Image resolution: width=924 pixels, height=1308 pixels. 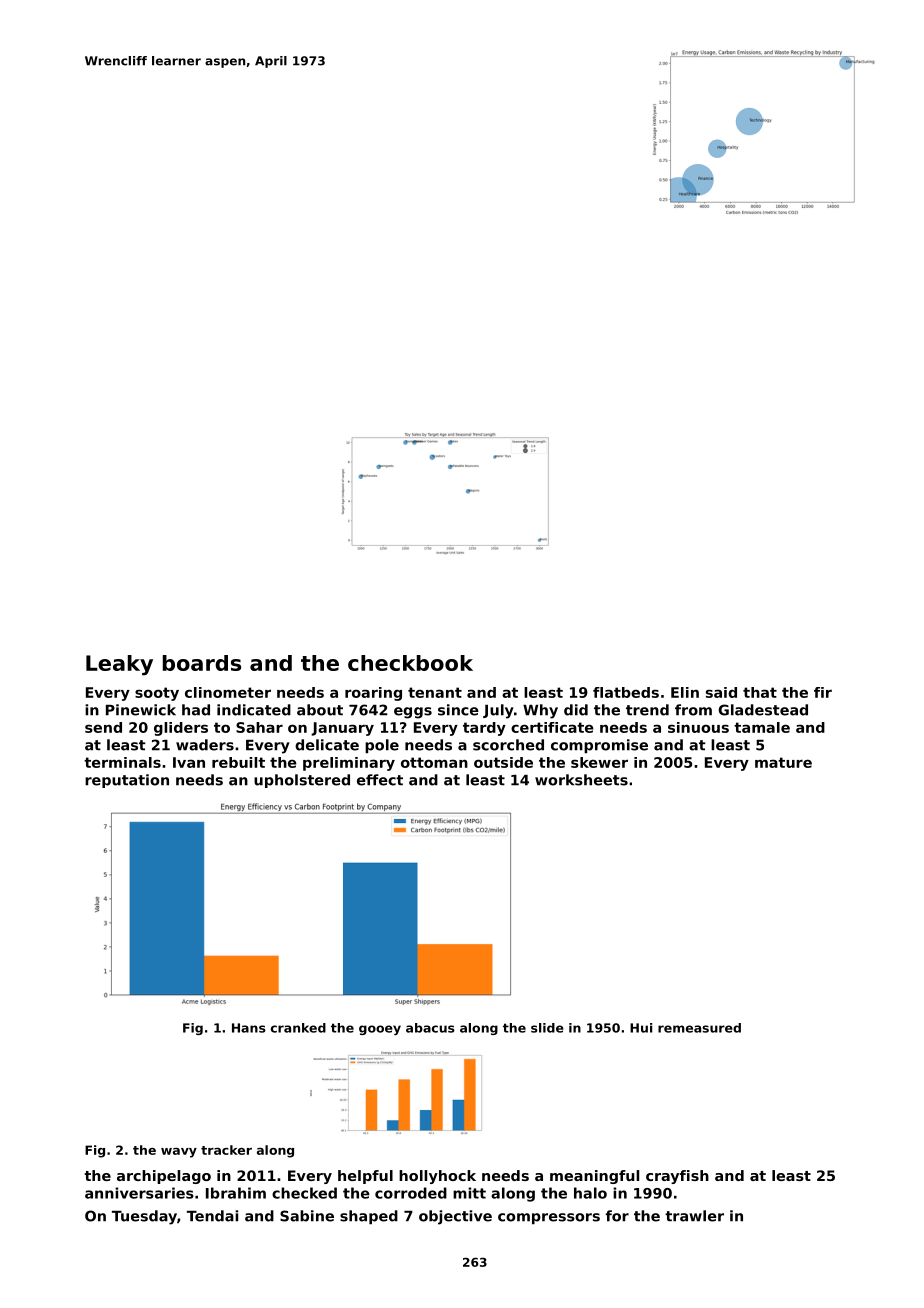 I want to click on trawler, so click(x=694, y=1216).
